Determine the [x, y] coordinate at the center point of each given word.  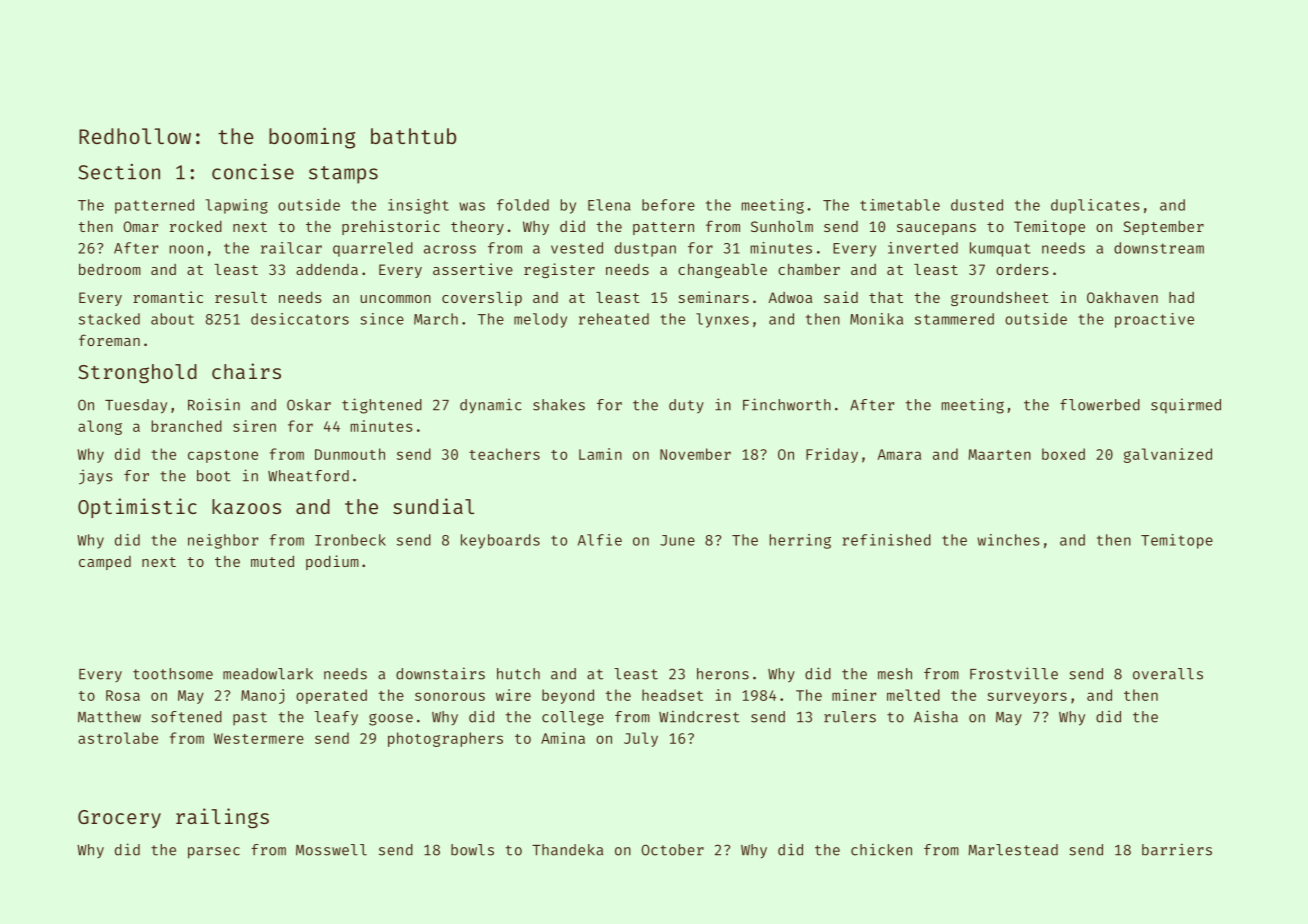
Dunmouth [350, 454]
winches [1008, 540]
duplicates [1095, 206]
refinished [887, 540]
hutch [518, 674]
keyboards [500, 541]
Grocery [119, 819]
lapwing [237, 206]
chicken [881, 849]
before [668, 205]
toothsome [173, 674]
